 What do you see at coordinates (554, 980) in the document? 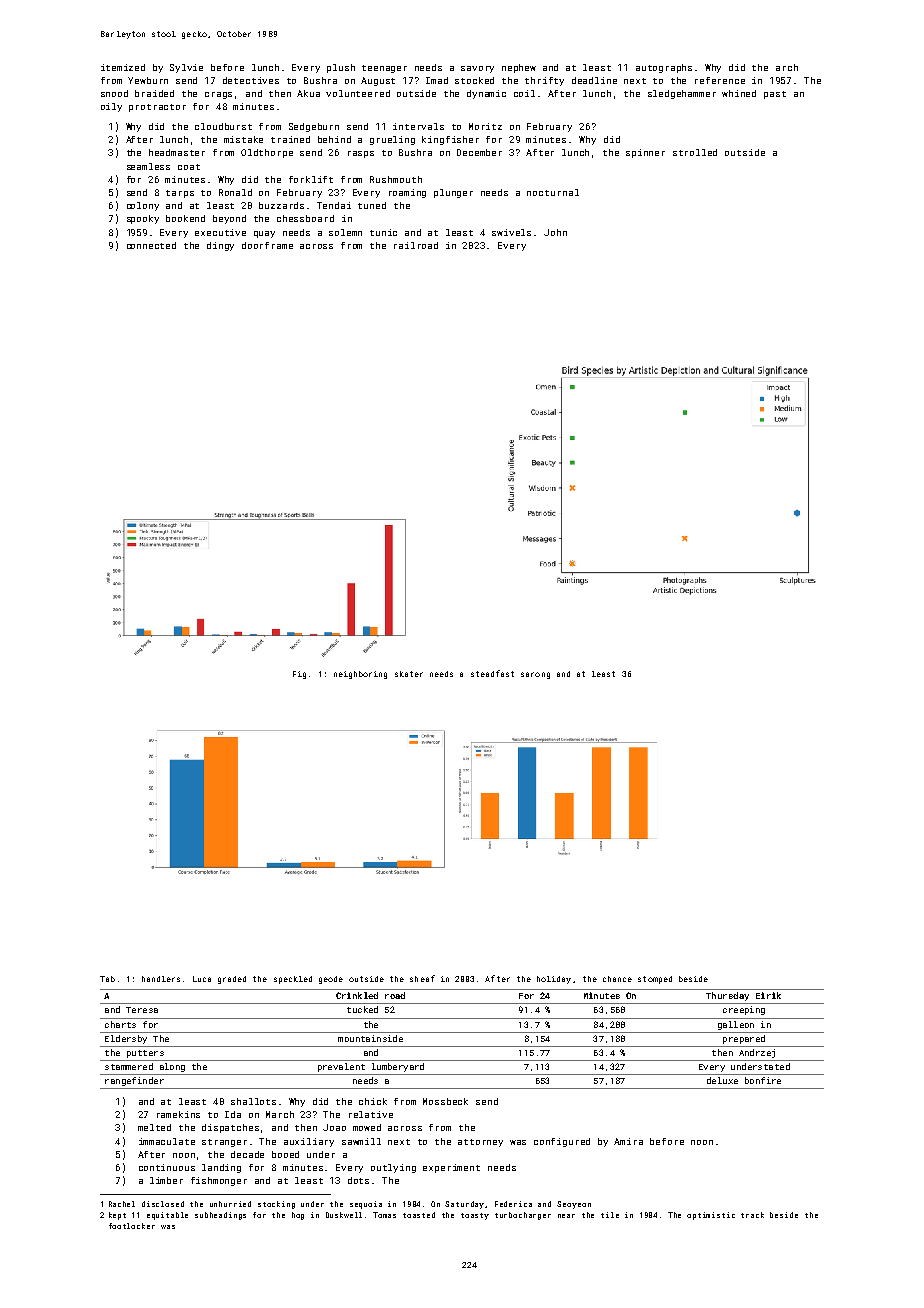
I see `holiday` at bounding box center [554, 980].
